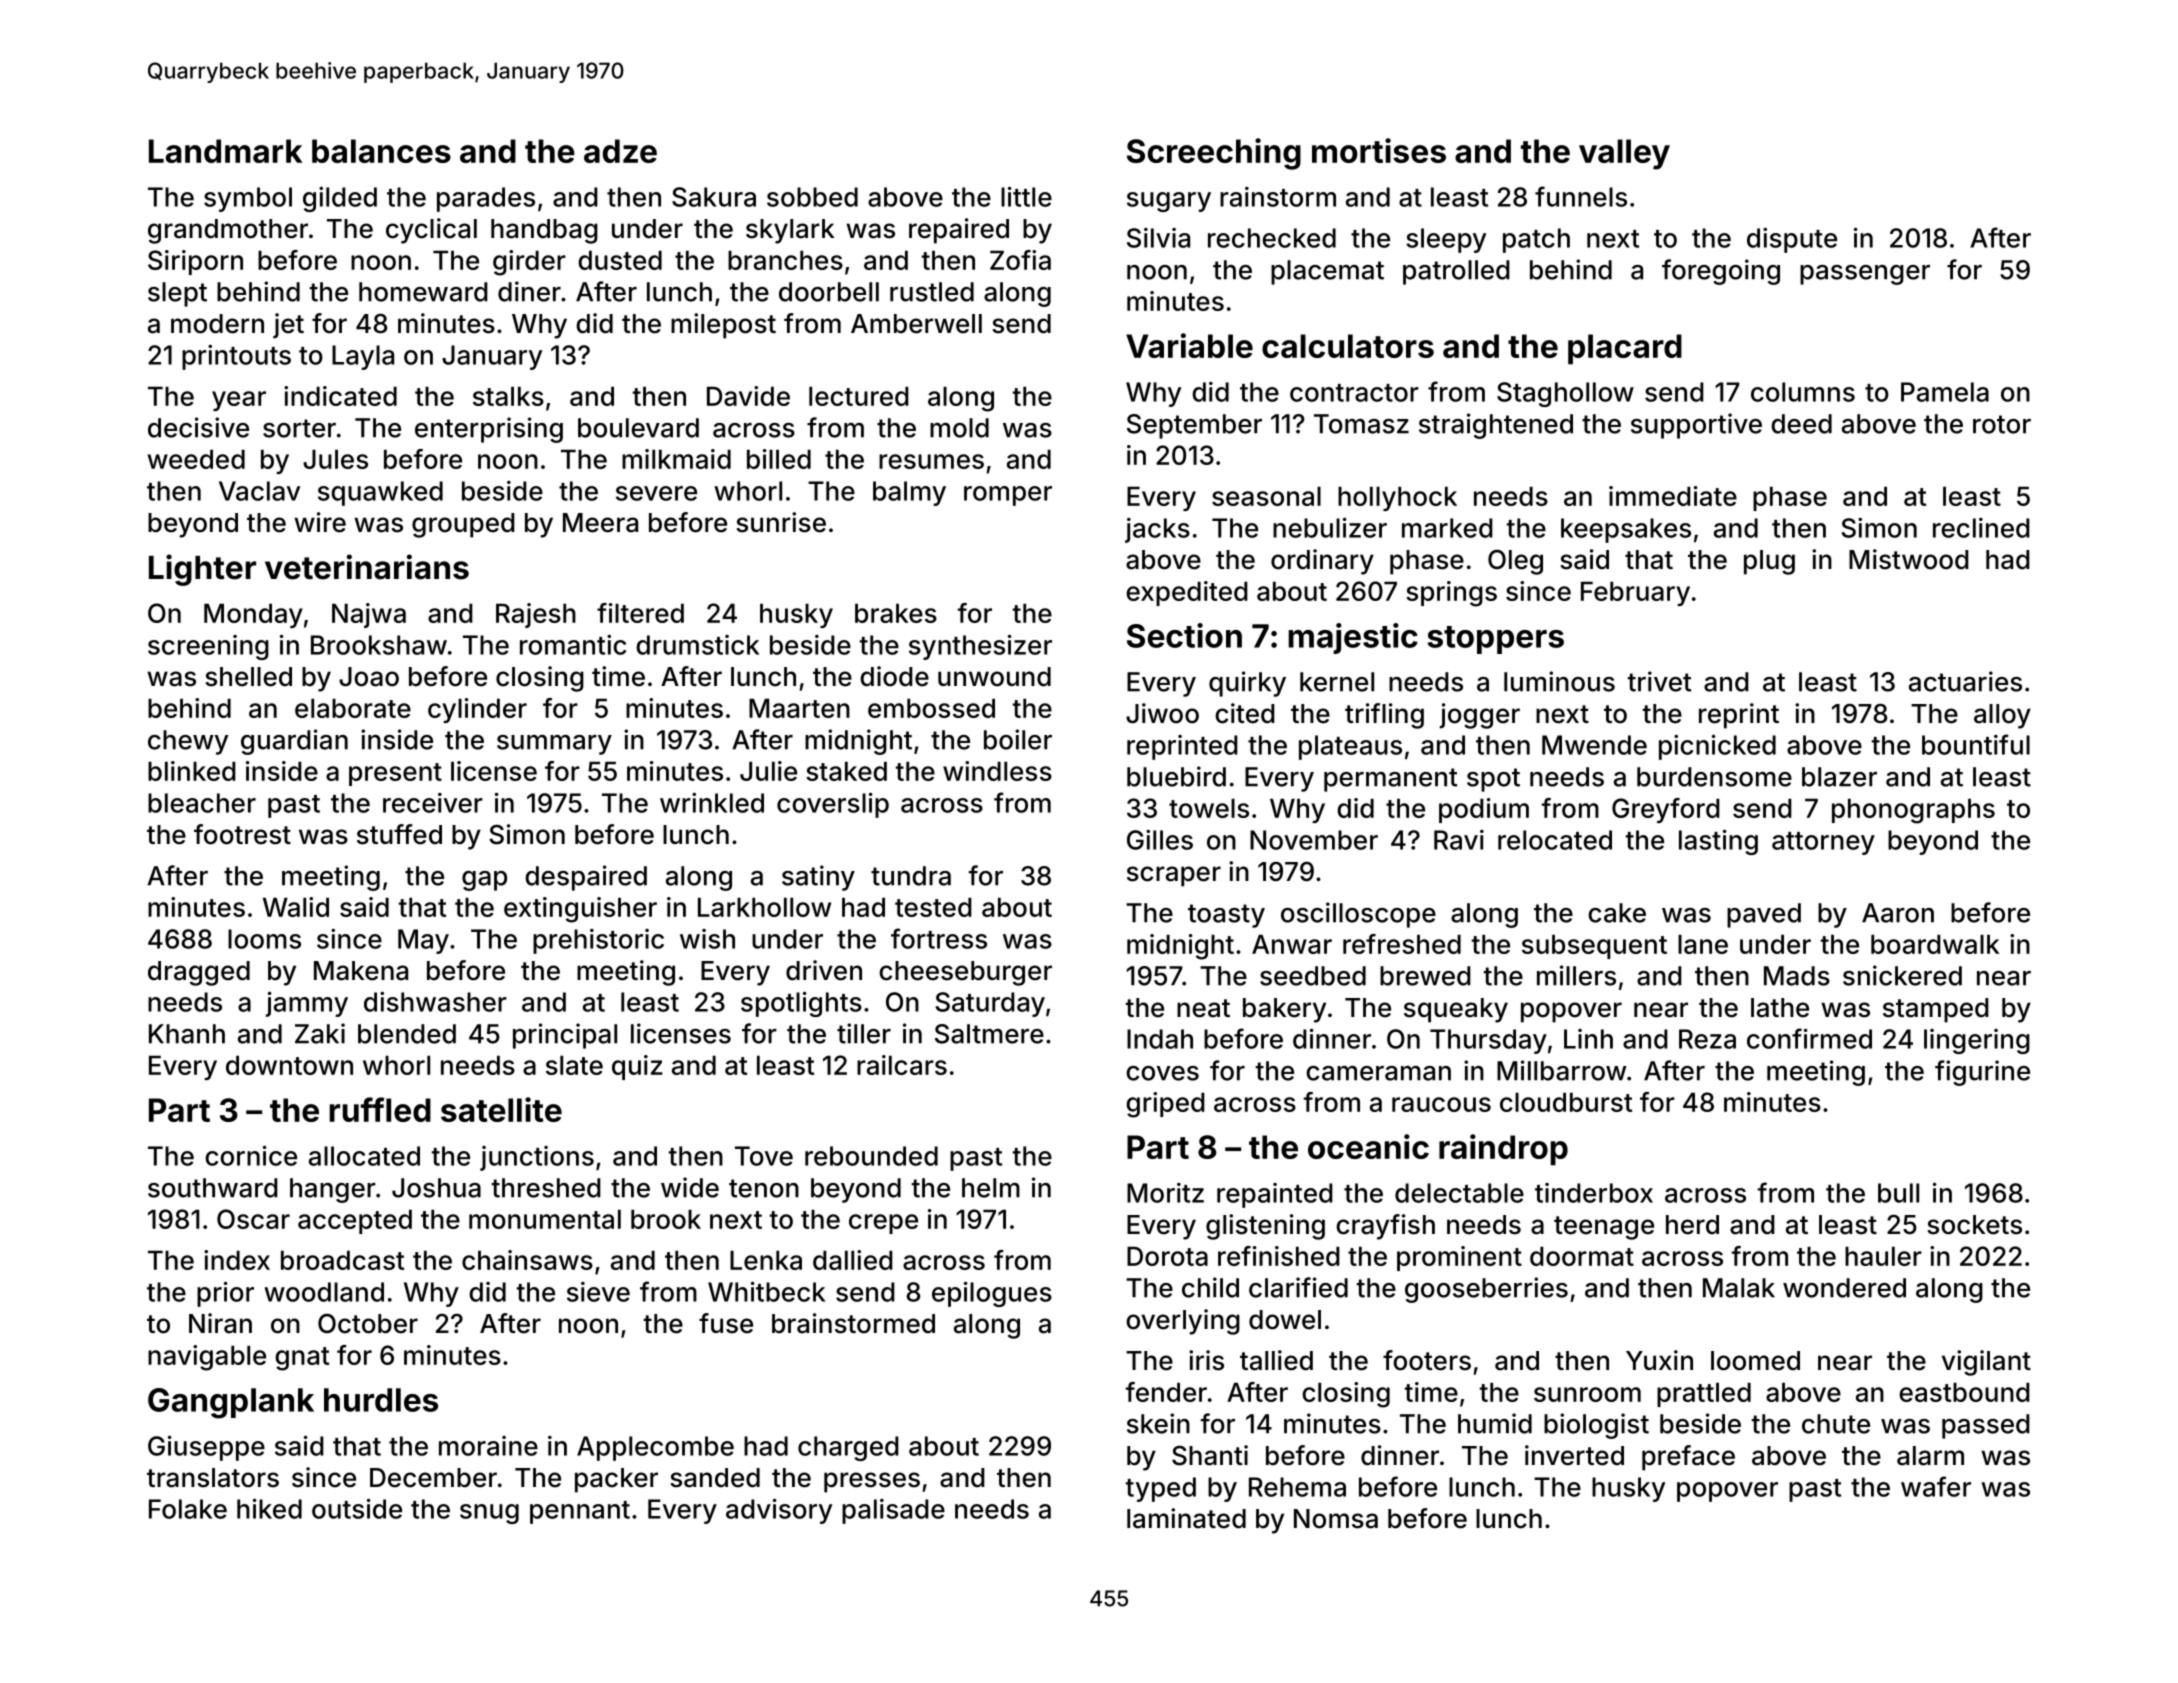  What do you see at coordinates (289, 1065) in the screenshot?
I see `downtown` at bounding box center [289, 1065].
